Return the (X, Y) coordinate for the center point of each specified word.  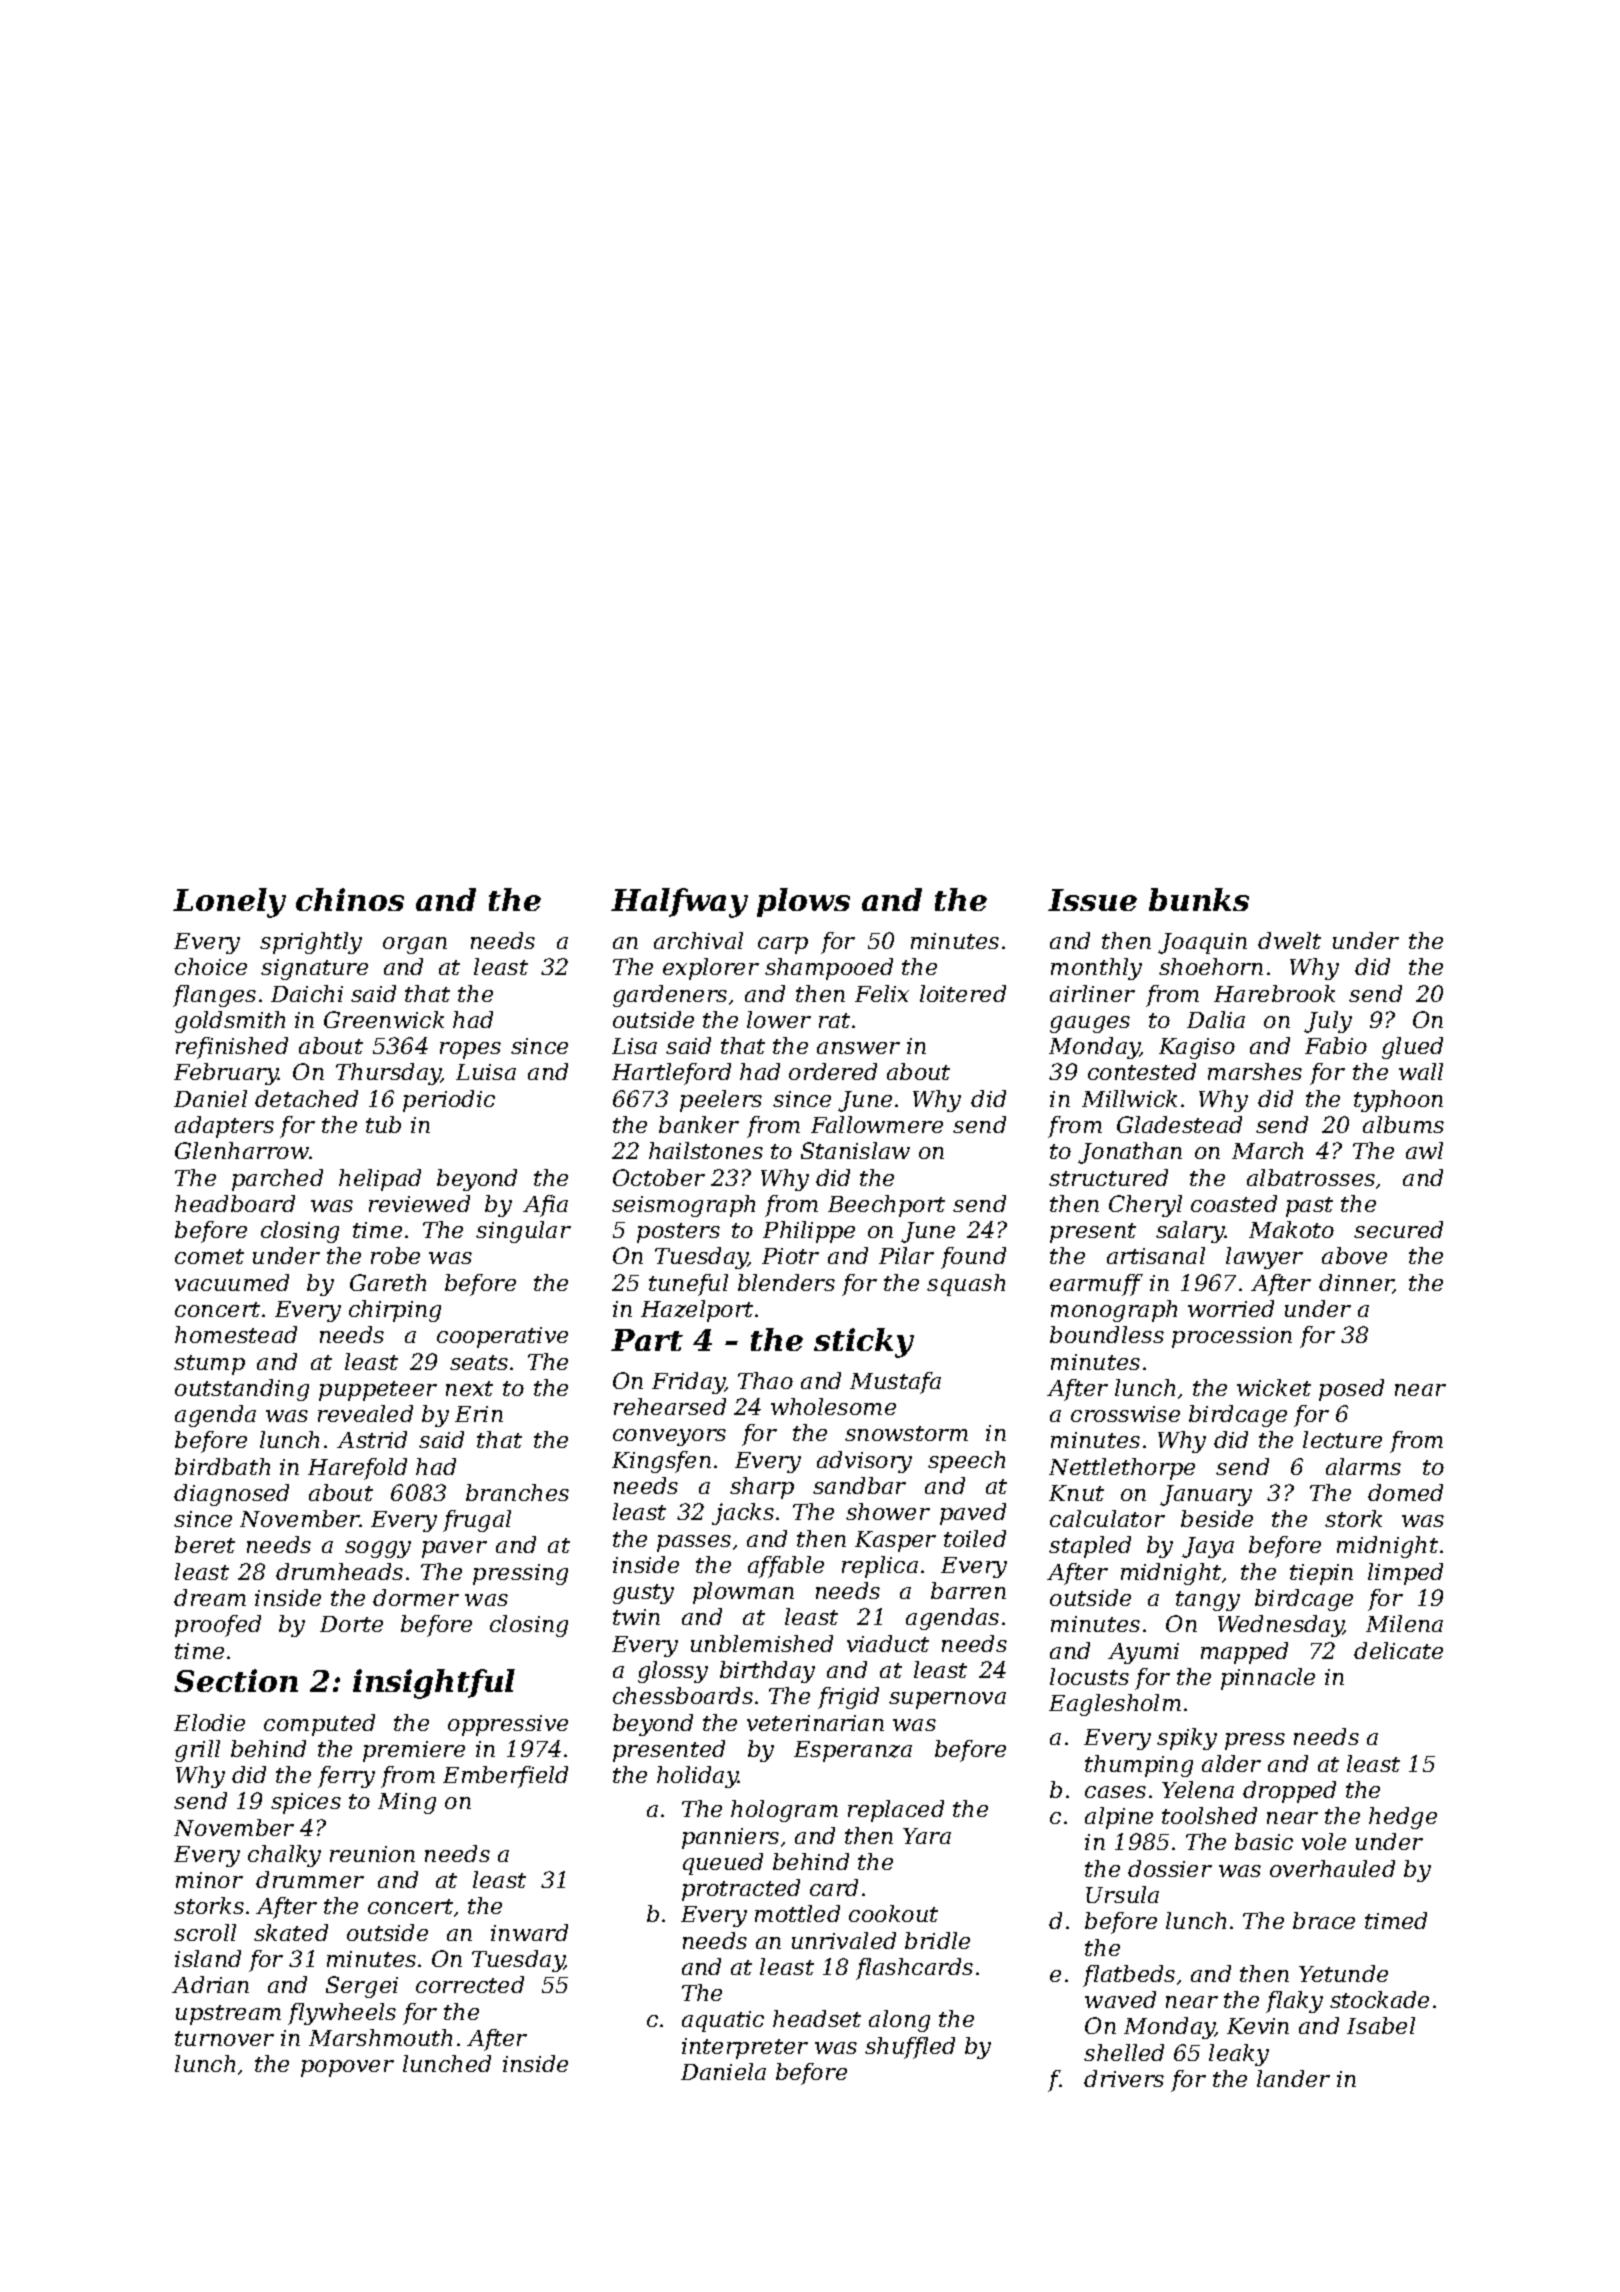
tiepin (1321, 1574)
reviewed (419, 1203)
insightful (434, 1684)
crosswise (1125, 1414)
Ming (407, 1803)
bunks (1199, 899)
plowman (743, 1593)
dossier (1170, 1868)
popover (347, 2068)
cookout (893, 1913)
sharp (762, 1488)
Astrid (372, 1439)
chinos (350, 899)
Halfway (679, 903)
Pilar (906, 1255)
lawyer (1264, 1258)
